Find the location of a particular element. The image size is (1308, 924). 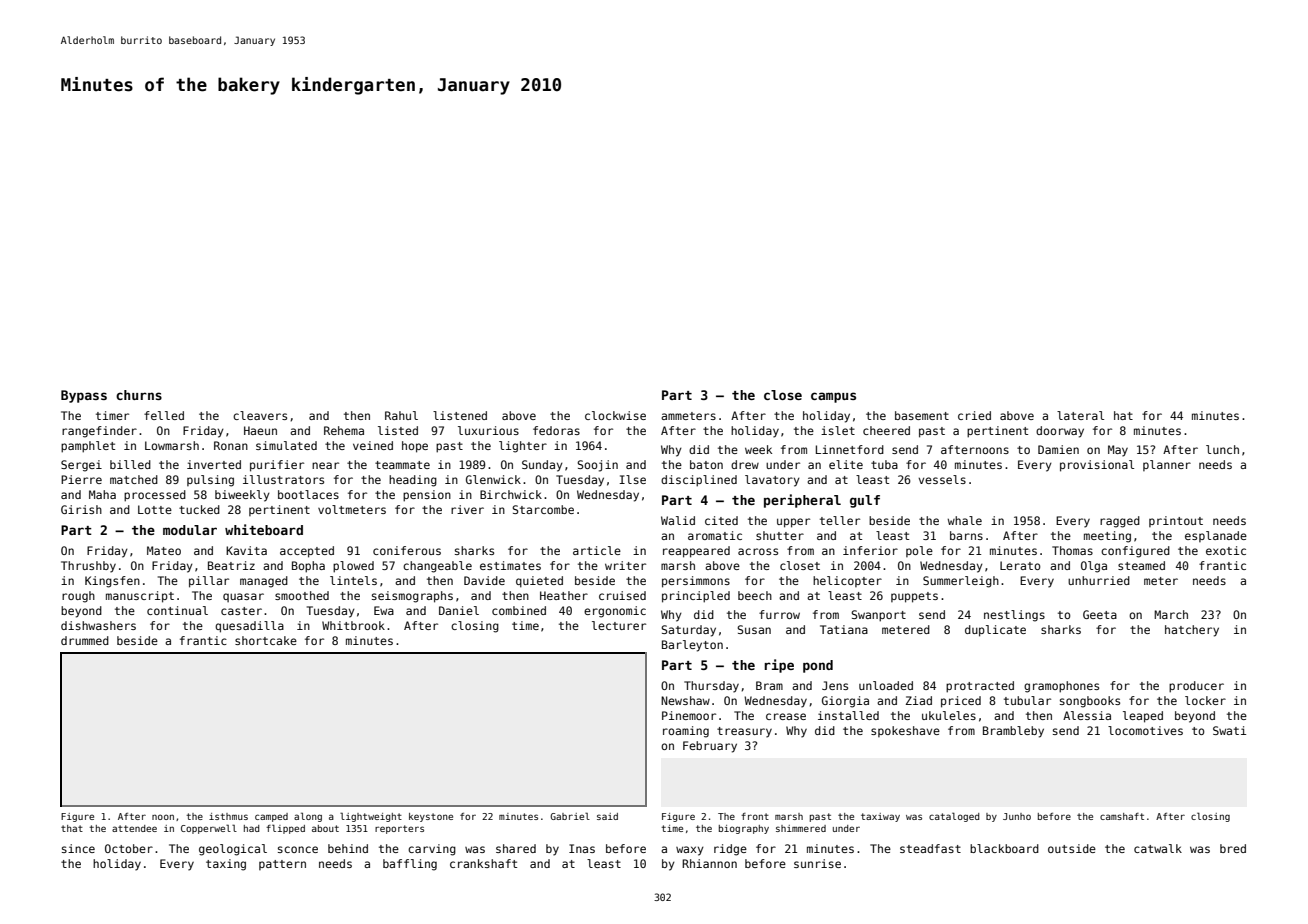

pattern is located at coordinates (282, 865).
